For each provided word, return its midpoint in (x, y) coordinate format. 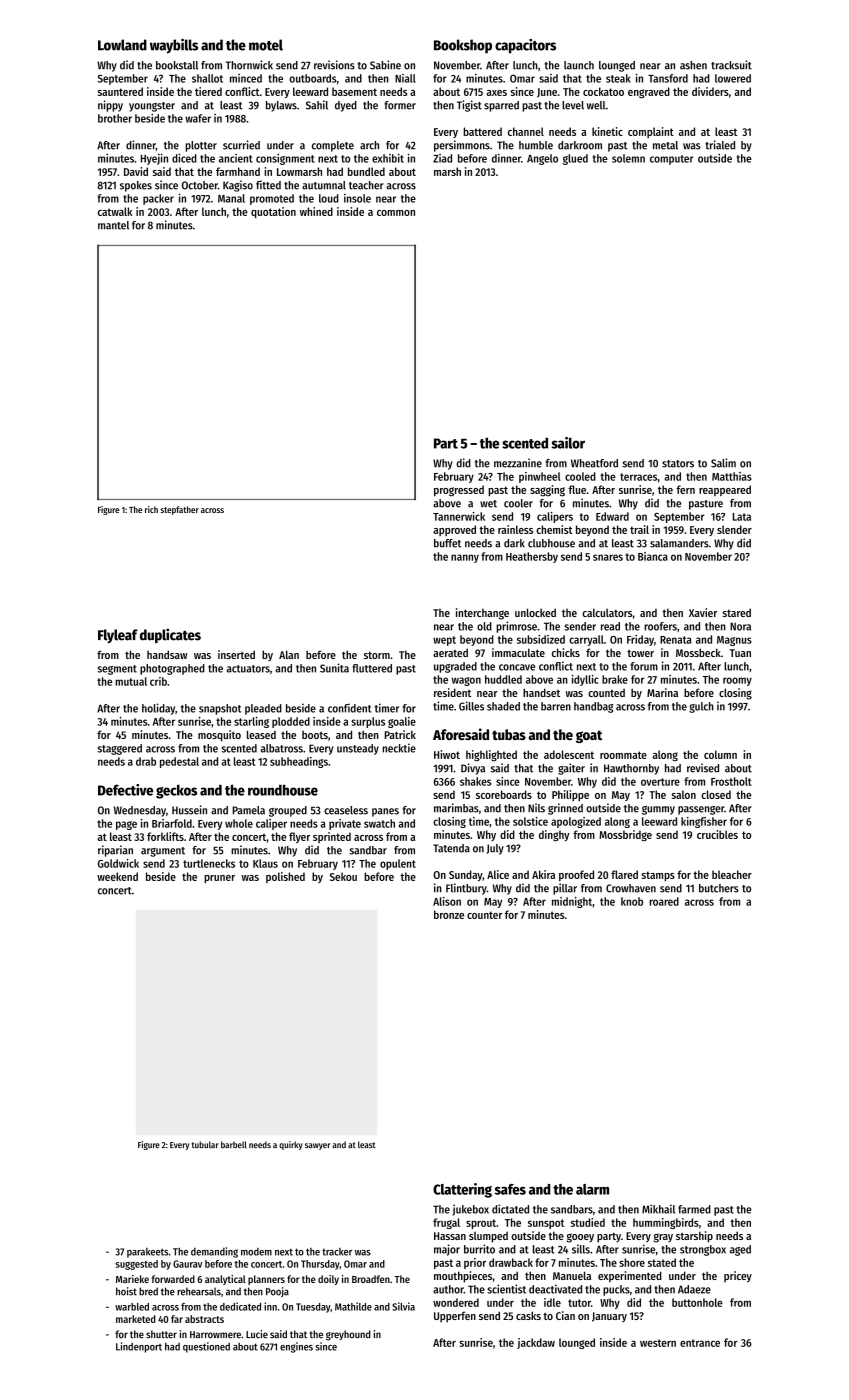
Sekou (343, 876)
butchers (719, 888)
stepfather (179, 510)
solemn (628, 158)
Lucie (257, 1334)
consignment (285, 159)
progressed (459, 491)
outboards (312, 78)
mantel (113, 225)
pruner (219, 879)
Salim (723, 463)
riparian (115, 851)
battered (482, 131)
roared (664, 901)
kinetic (607, 131)
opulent (398, 864)
